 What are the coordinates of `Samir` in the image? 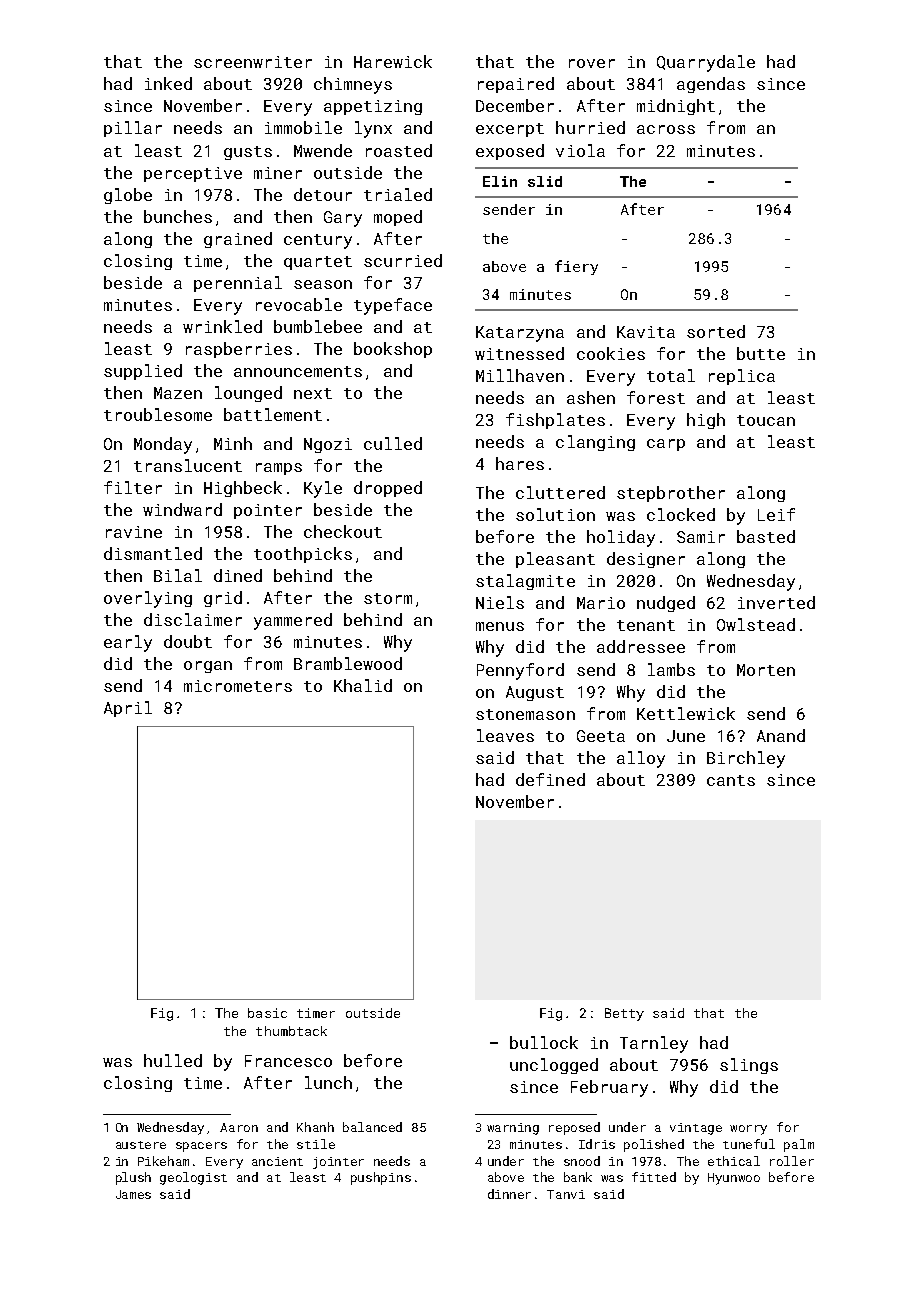 It's located at (701, 537).
